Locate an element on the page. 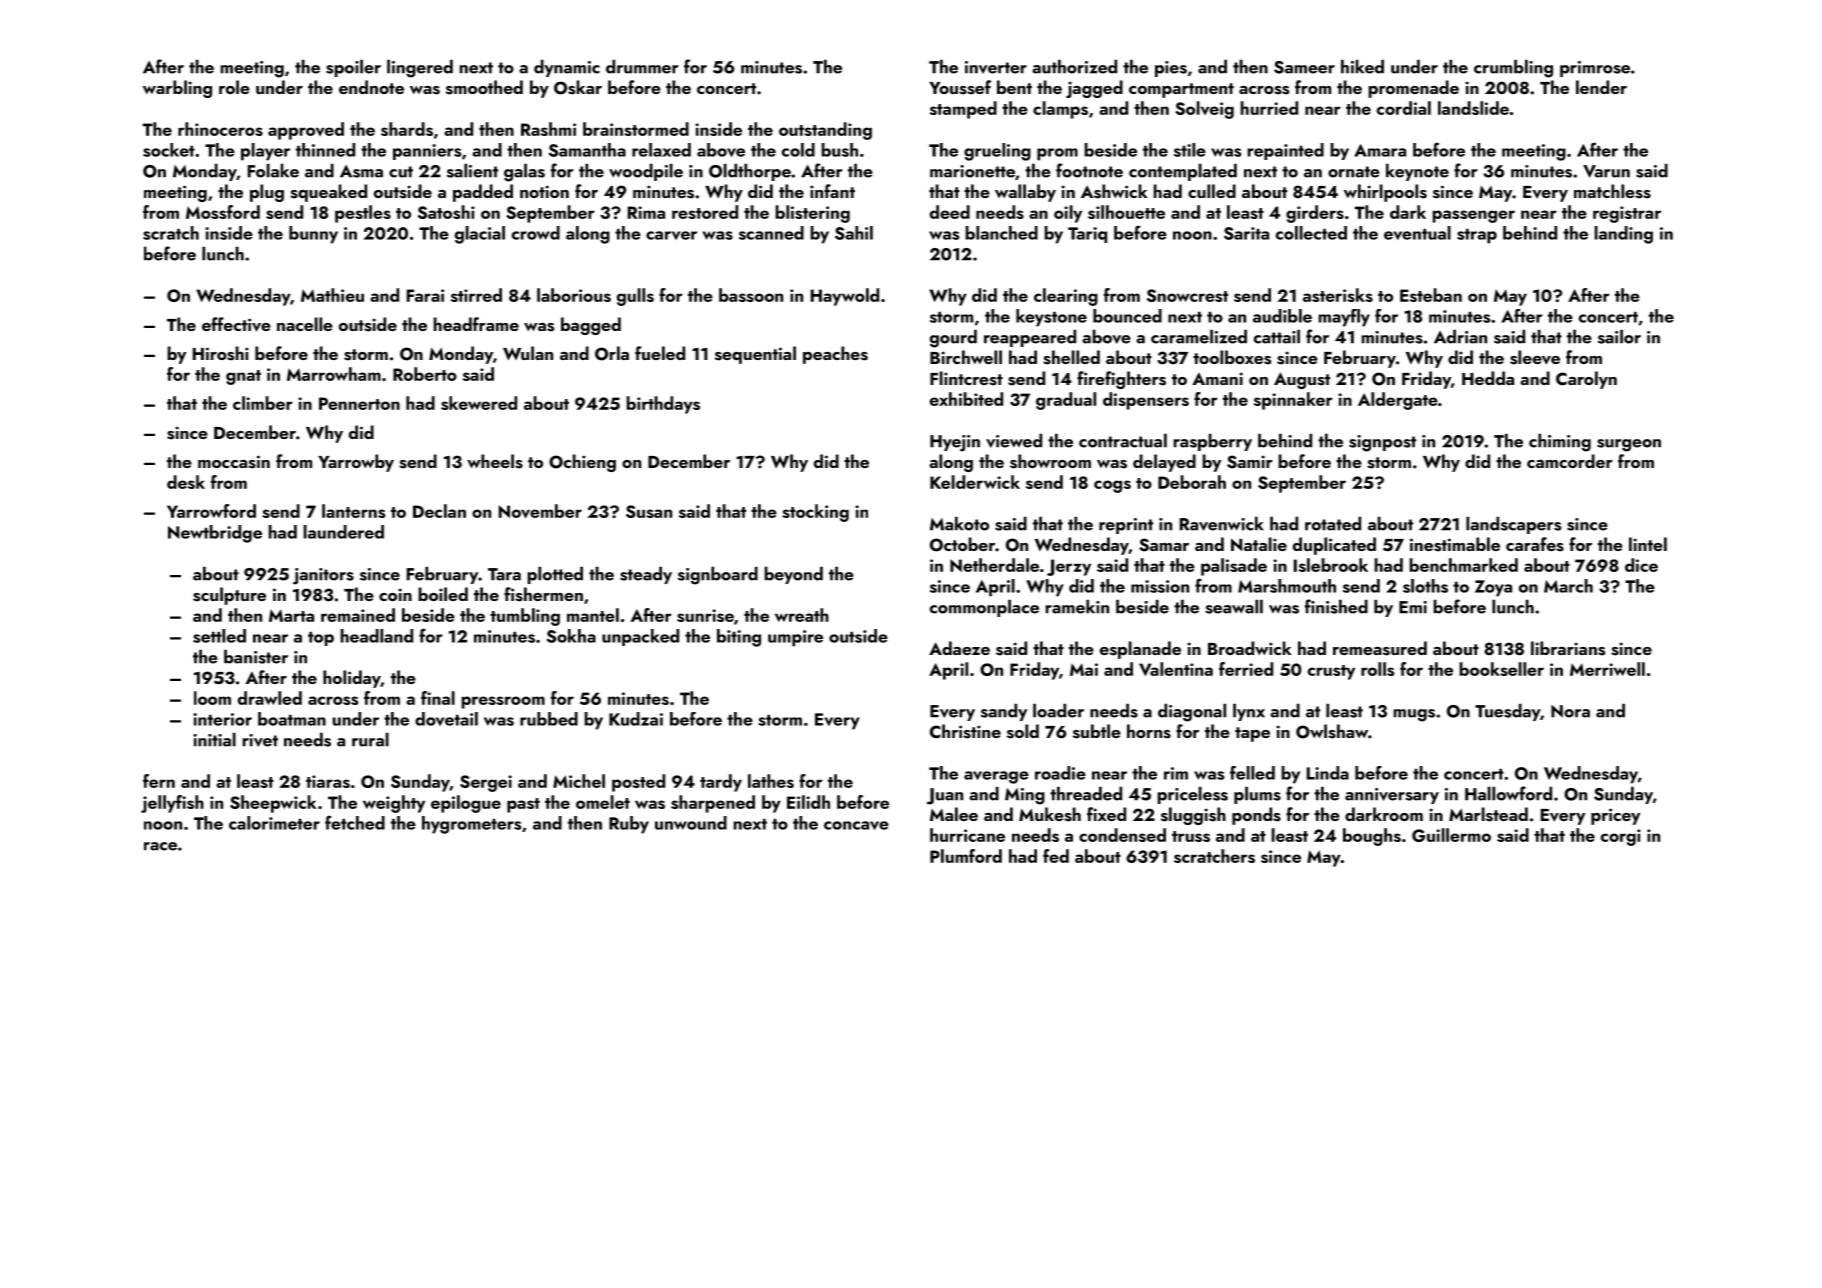 The width and height of the page is (1822, 1288). rolls is located at coordinates (1377, 669).
